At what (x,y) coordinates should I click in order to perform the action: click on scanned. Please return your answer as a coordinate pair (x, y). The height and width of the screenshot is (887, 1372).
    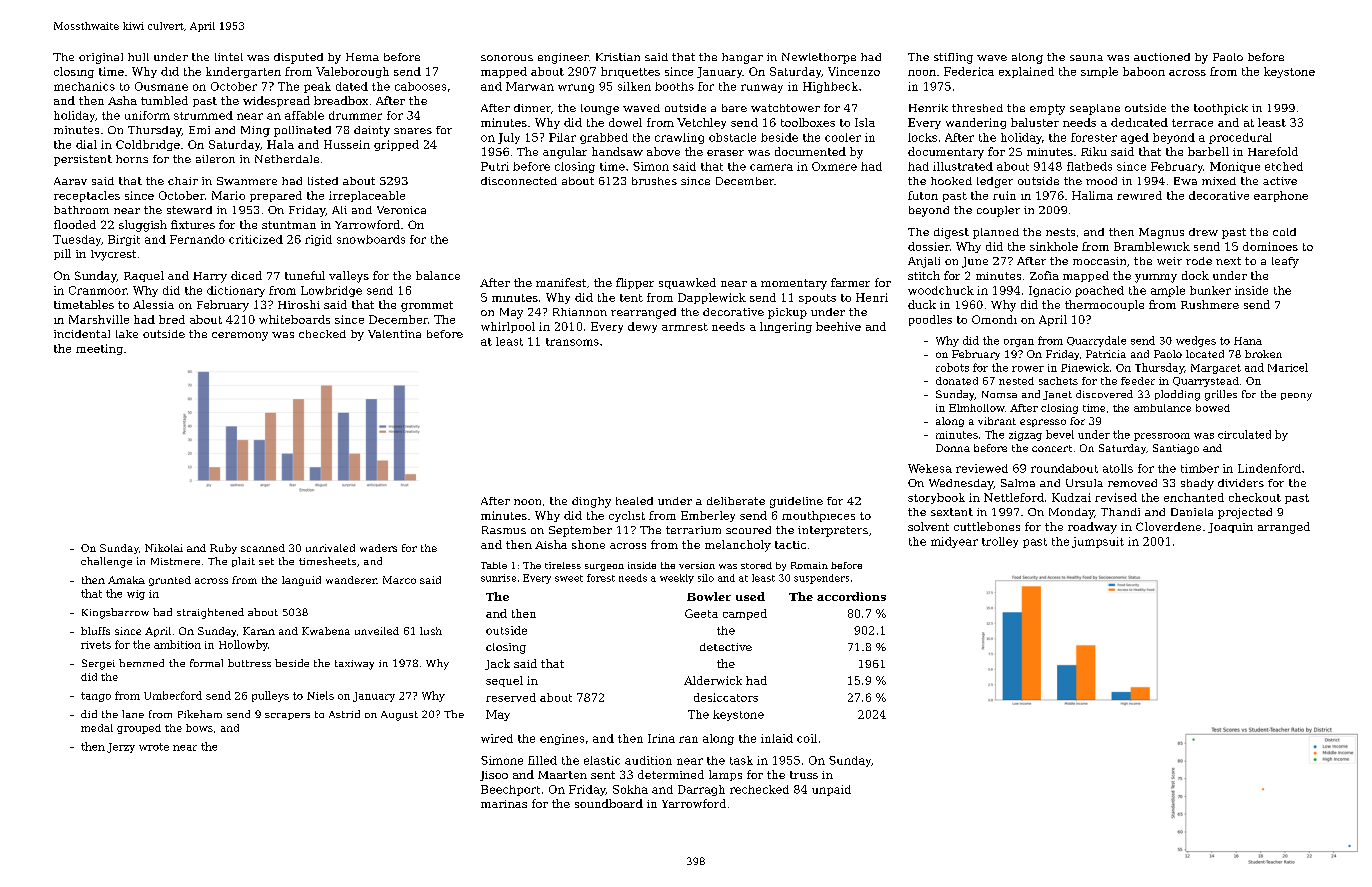
    Looking at the image, I should click on (263, 548).
